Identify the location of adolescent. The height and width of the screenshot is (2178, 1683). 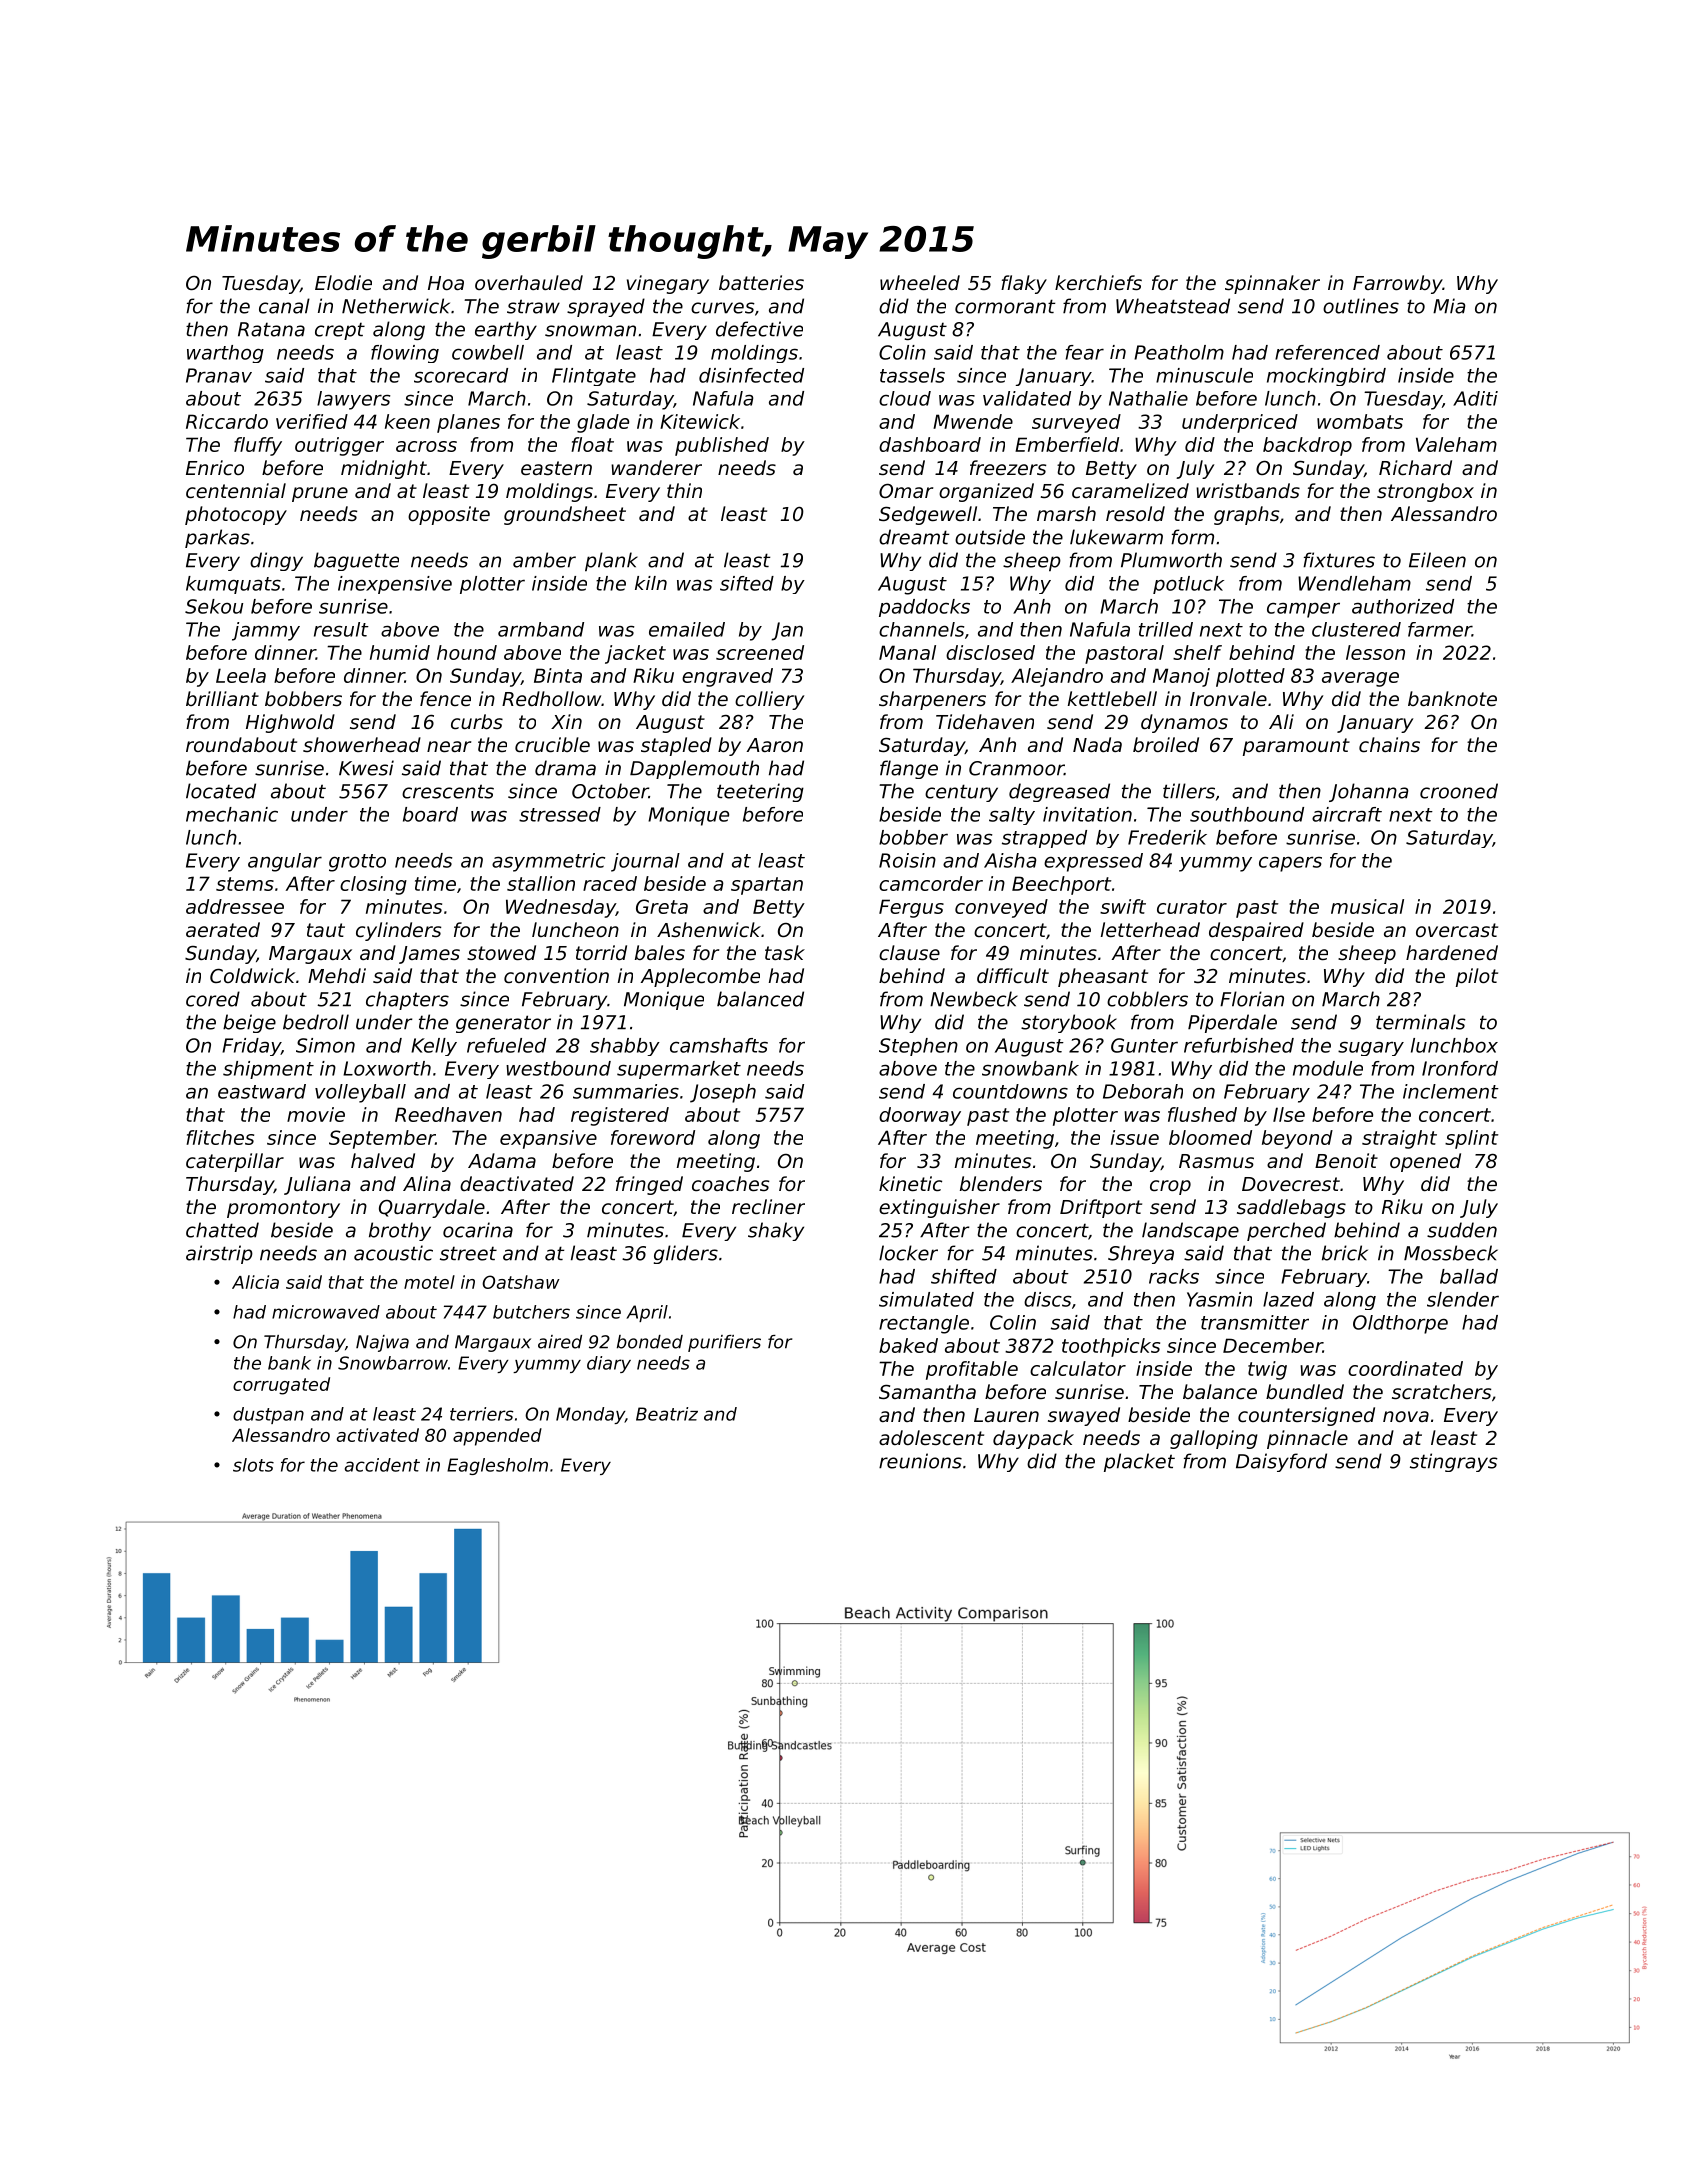
(931, 1437).
